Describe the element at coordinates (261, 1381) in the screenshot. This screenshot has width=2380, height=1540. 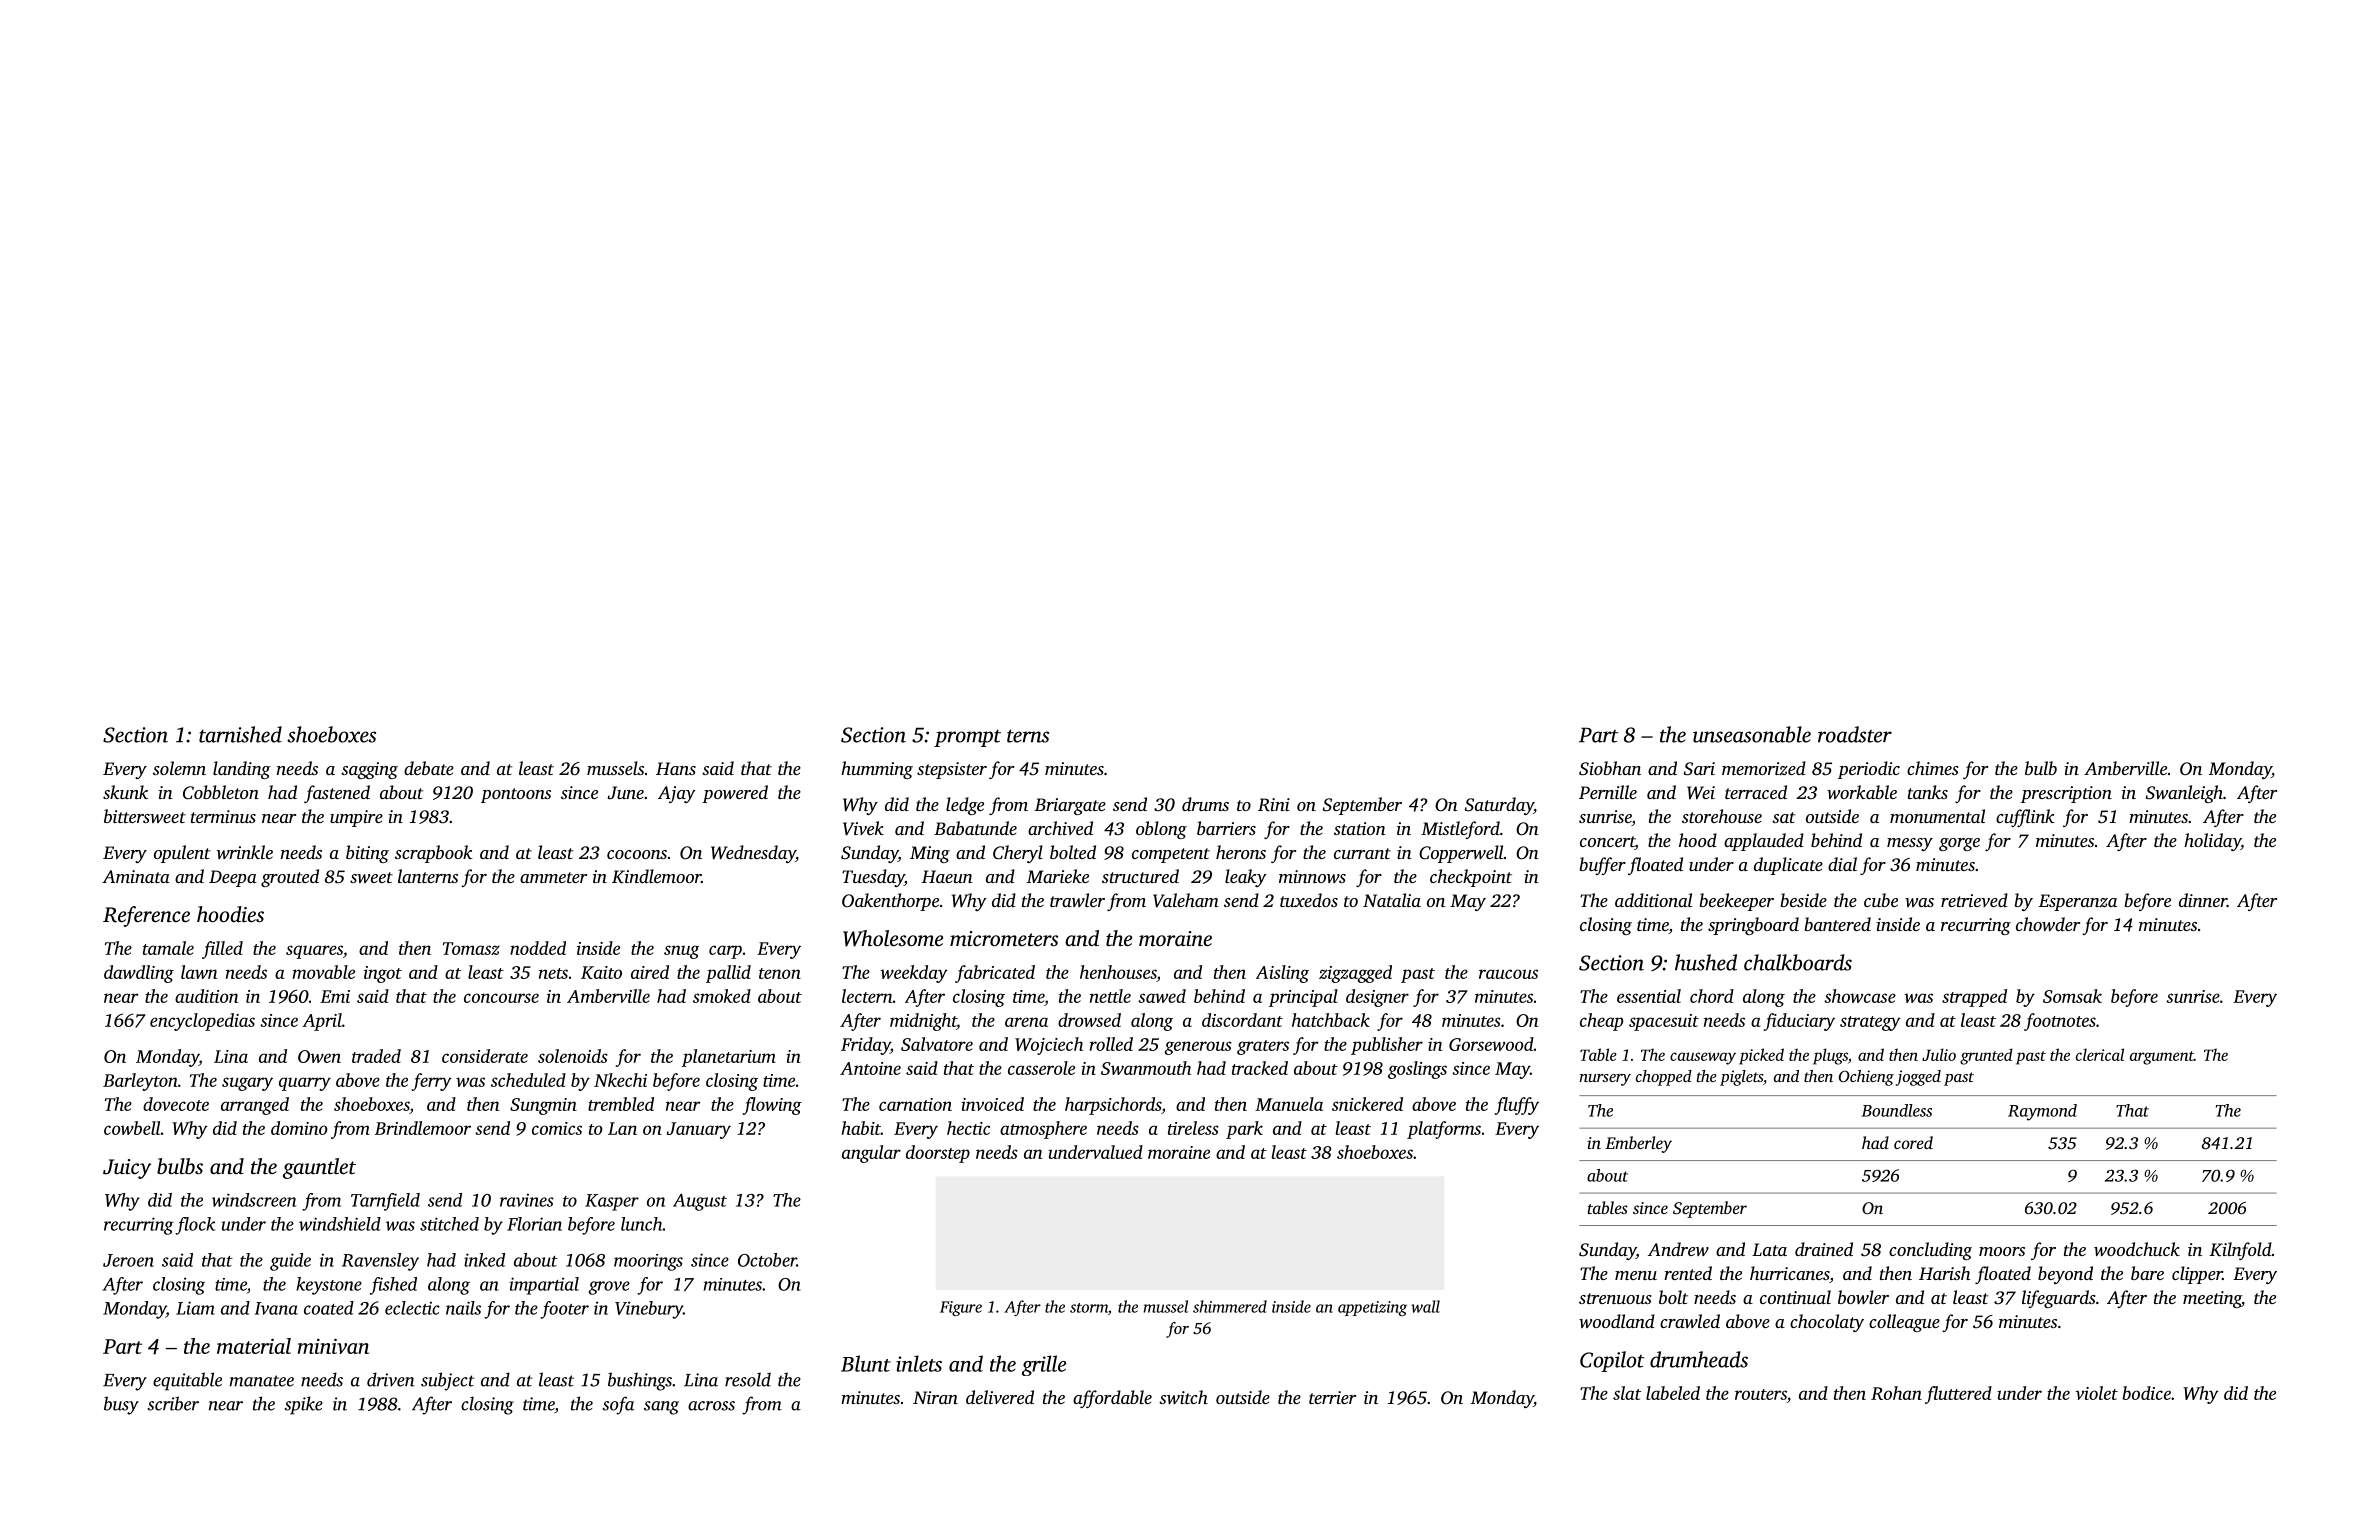
I see `manatee` at that location.
